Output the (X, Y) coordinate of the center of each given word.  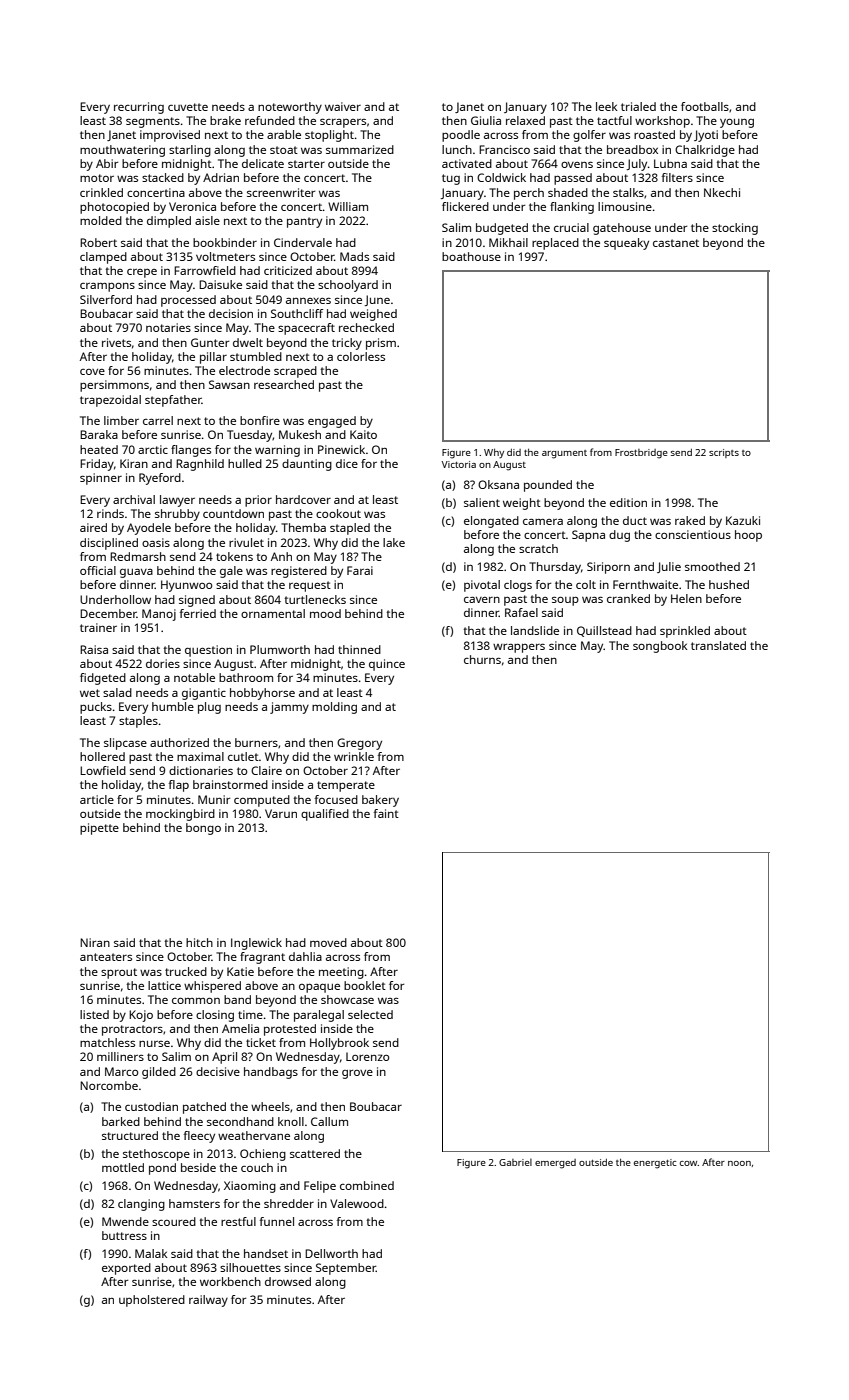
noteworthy (290, 108)
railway (208, 1301)
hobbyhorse (262, 694)
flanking (572, 208)
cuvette (188, 107)
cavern (482, 599)
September (346, 1269)
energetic (655, 1164)
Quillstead (604, 631)
